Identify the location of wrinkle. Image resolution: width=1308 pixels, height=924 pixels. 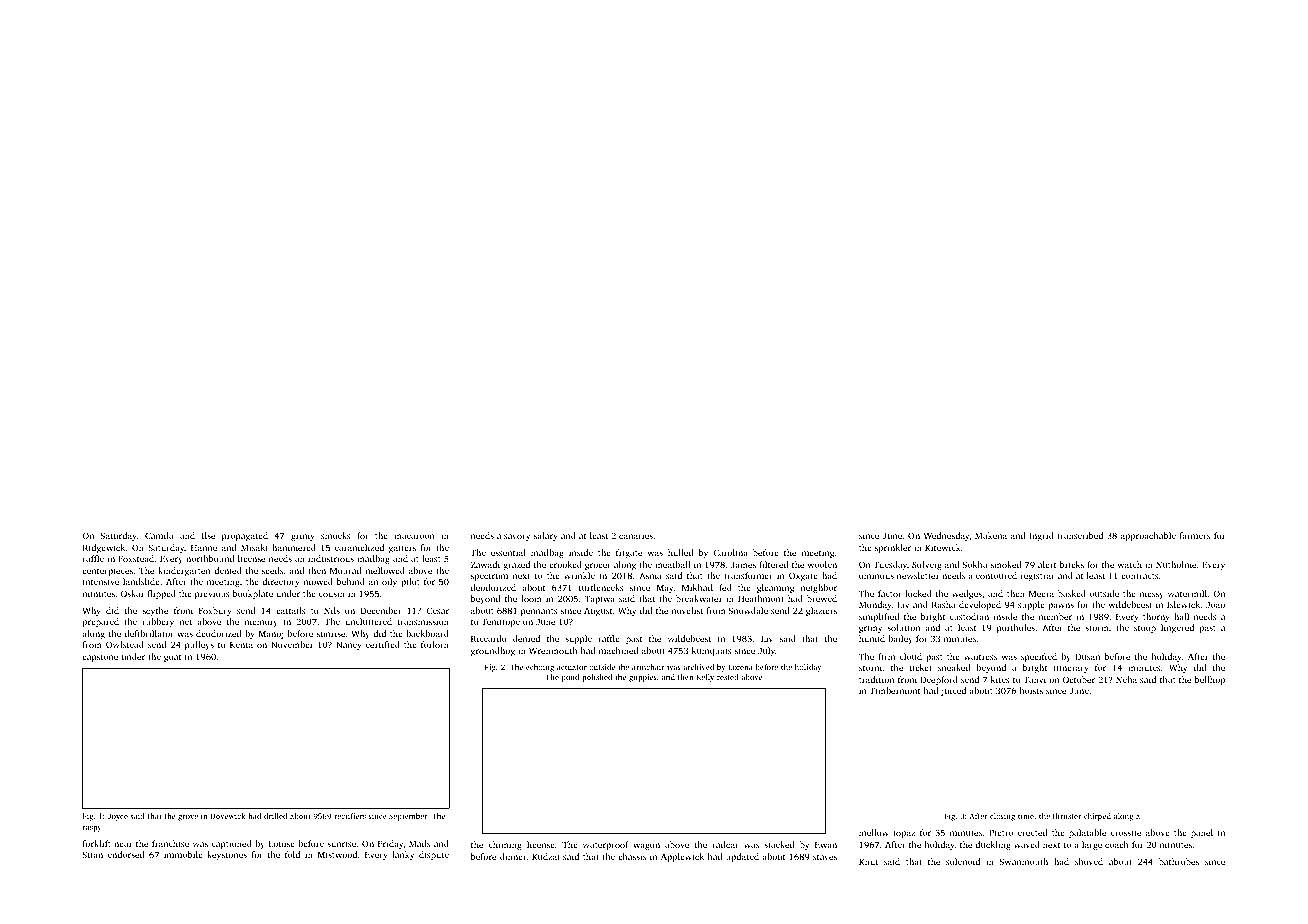
(579, 575).
